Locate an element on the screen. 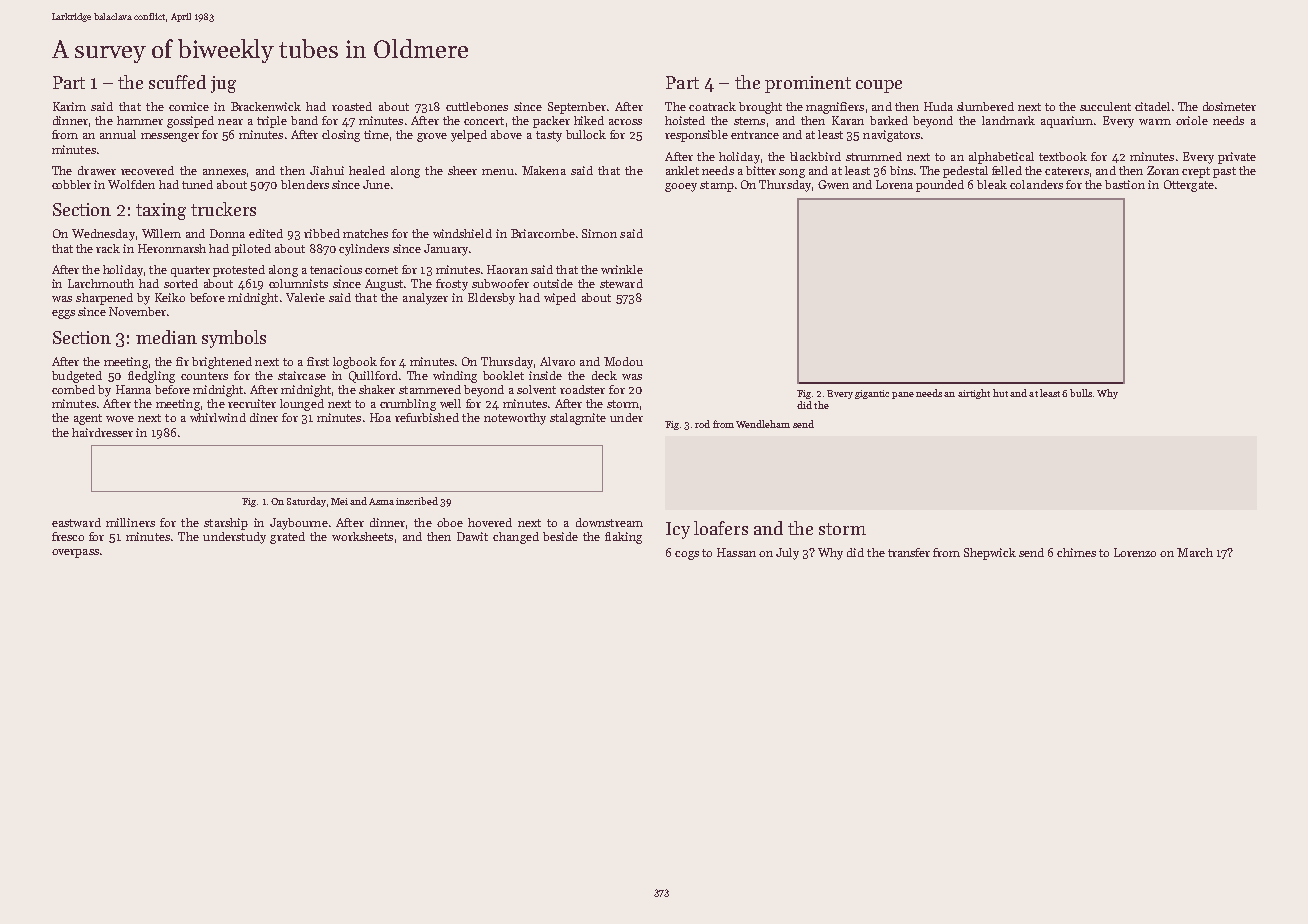 This screenshot has width=1308, height=924. edited is located at coordinates (266, 233).
